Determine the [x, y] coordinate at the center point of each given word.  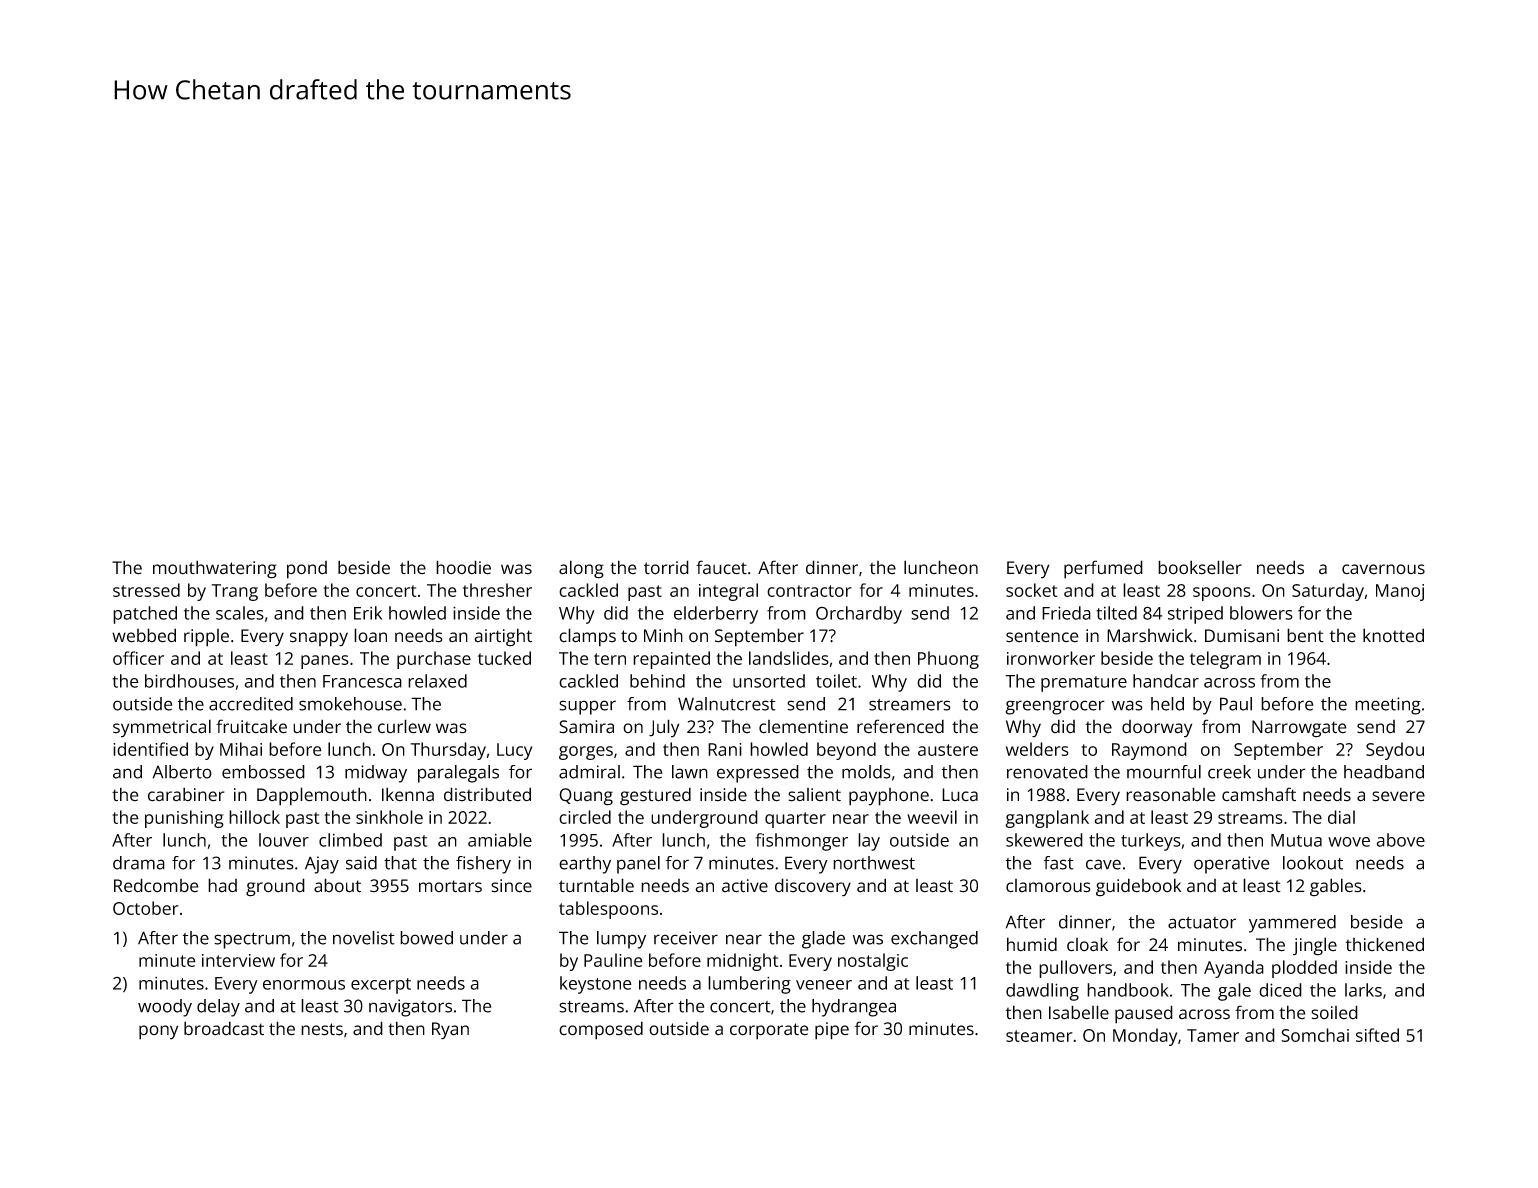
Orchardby [859, 615]
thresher [497, 590]
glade [823, 940]
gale [1234, 992]
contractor [809, 591]
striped [1195, 615]
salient [814, 795]
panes [325, 662]
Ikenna [408, 794]
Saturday [1328, 592]
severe [1398, 796]
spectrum [252, 941]
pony [158, 1032]
